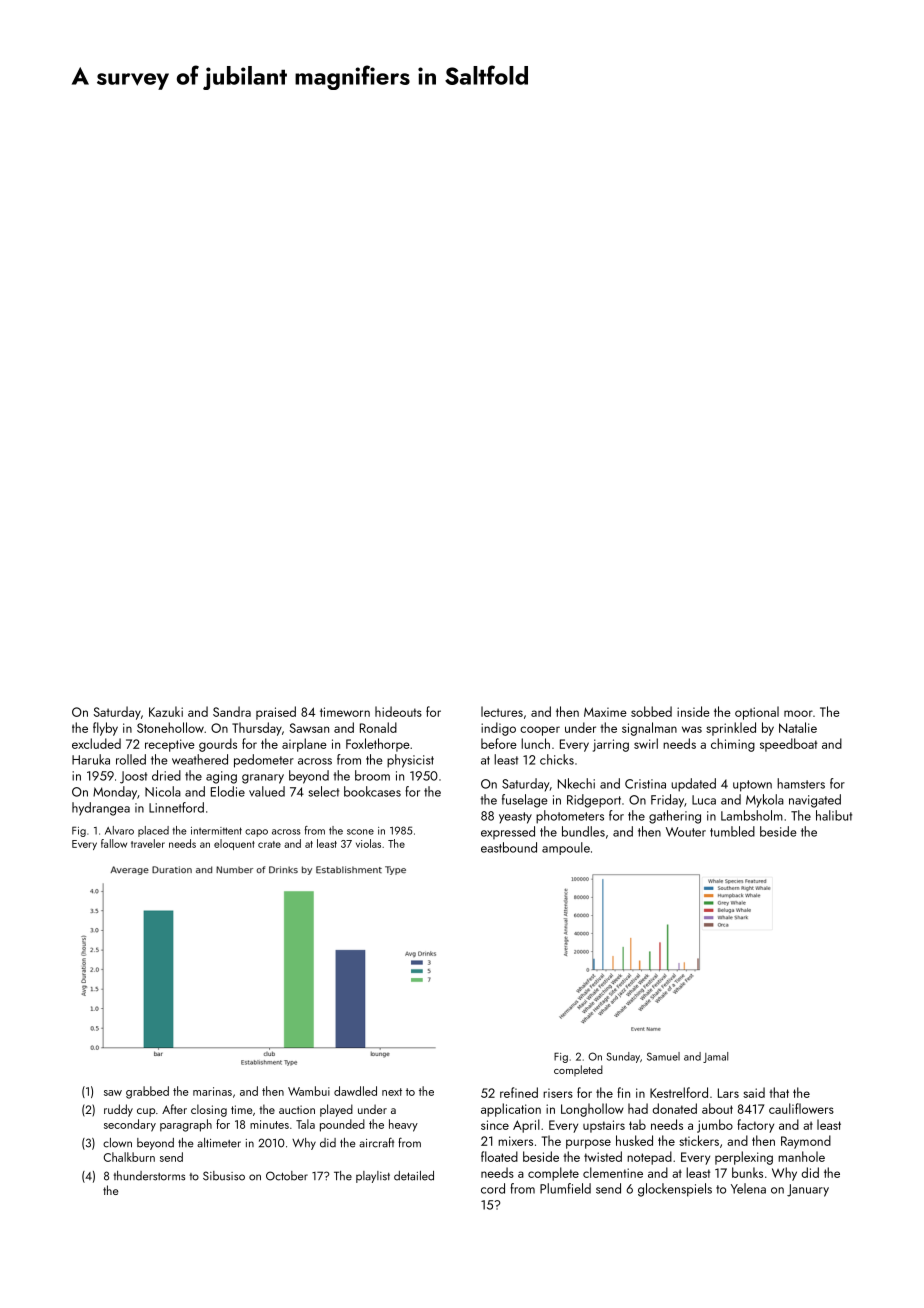 This screenshot has width=924, height=1308. Describe the element at coordinates (373, 1177) in the screenshot. I see `playlist` at that location.
